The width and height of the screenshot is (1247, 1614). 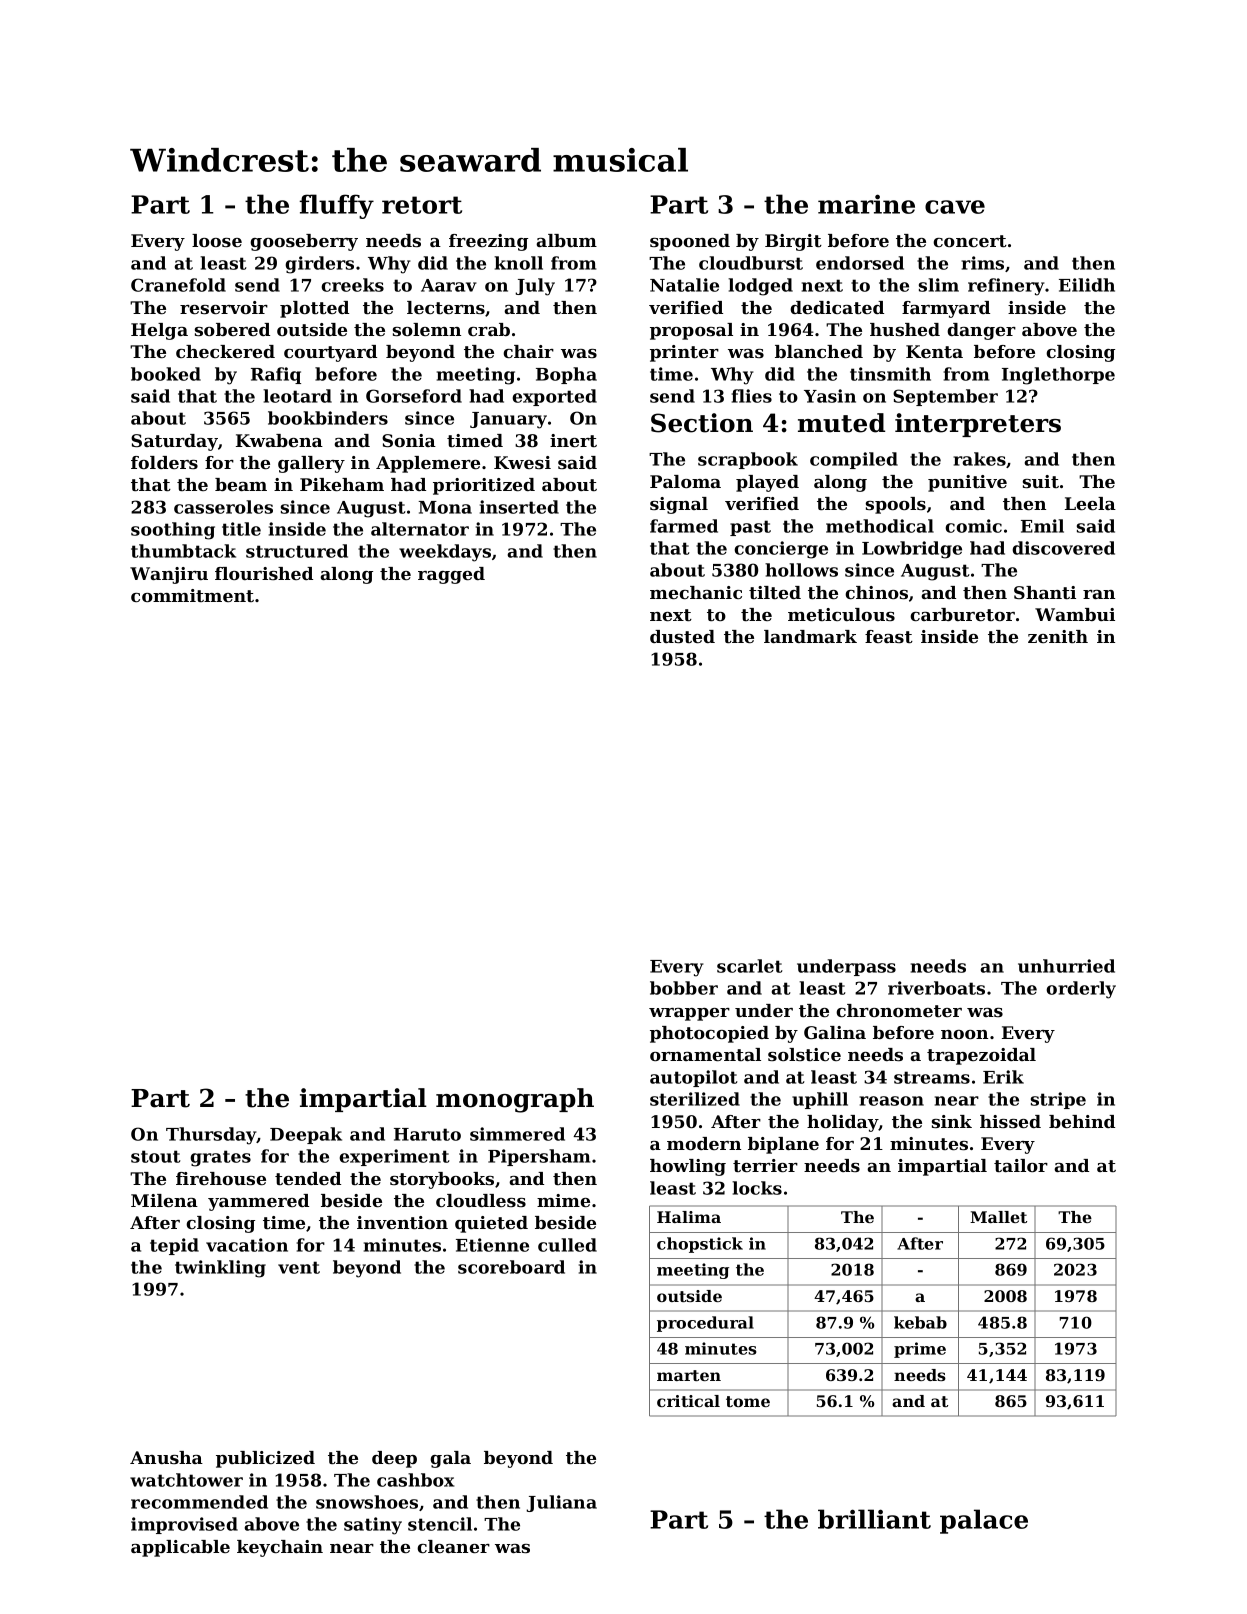 What do you see at coordinates (166, 1457) in the screenshot?
I see `Anusha` at bounding box center [166, 1457].
